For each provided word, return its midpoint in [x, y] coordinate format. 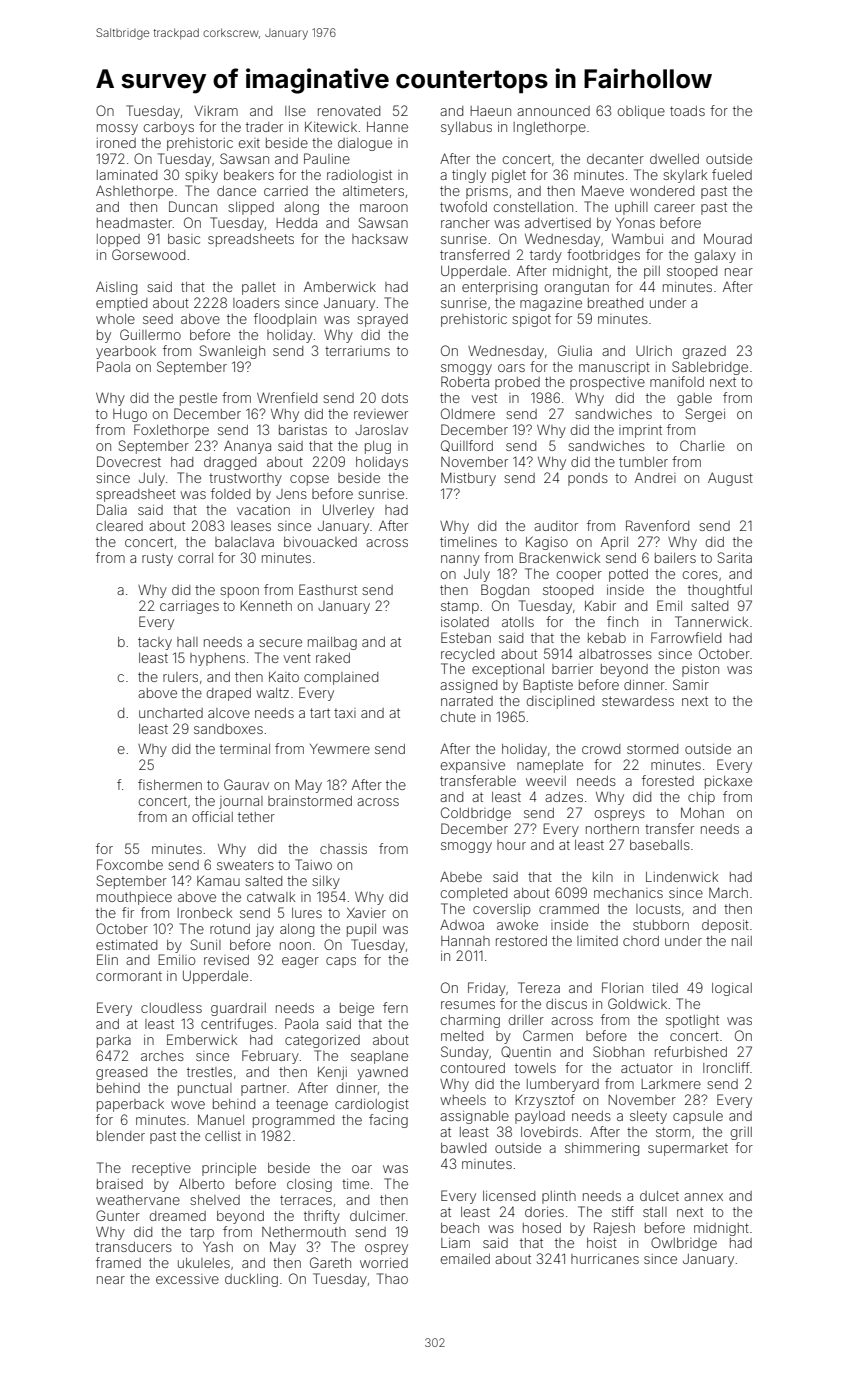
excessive [187, 1279]
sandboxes [228, 729]
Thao [392, 1278]
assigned [468, 686]
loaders [256, 303]
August [730, 479]
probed [517, 383]
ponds [588, 479]
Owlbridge [684, 1244]
